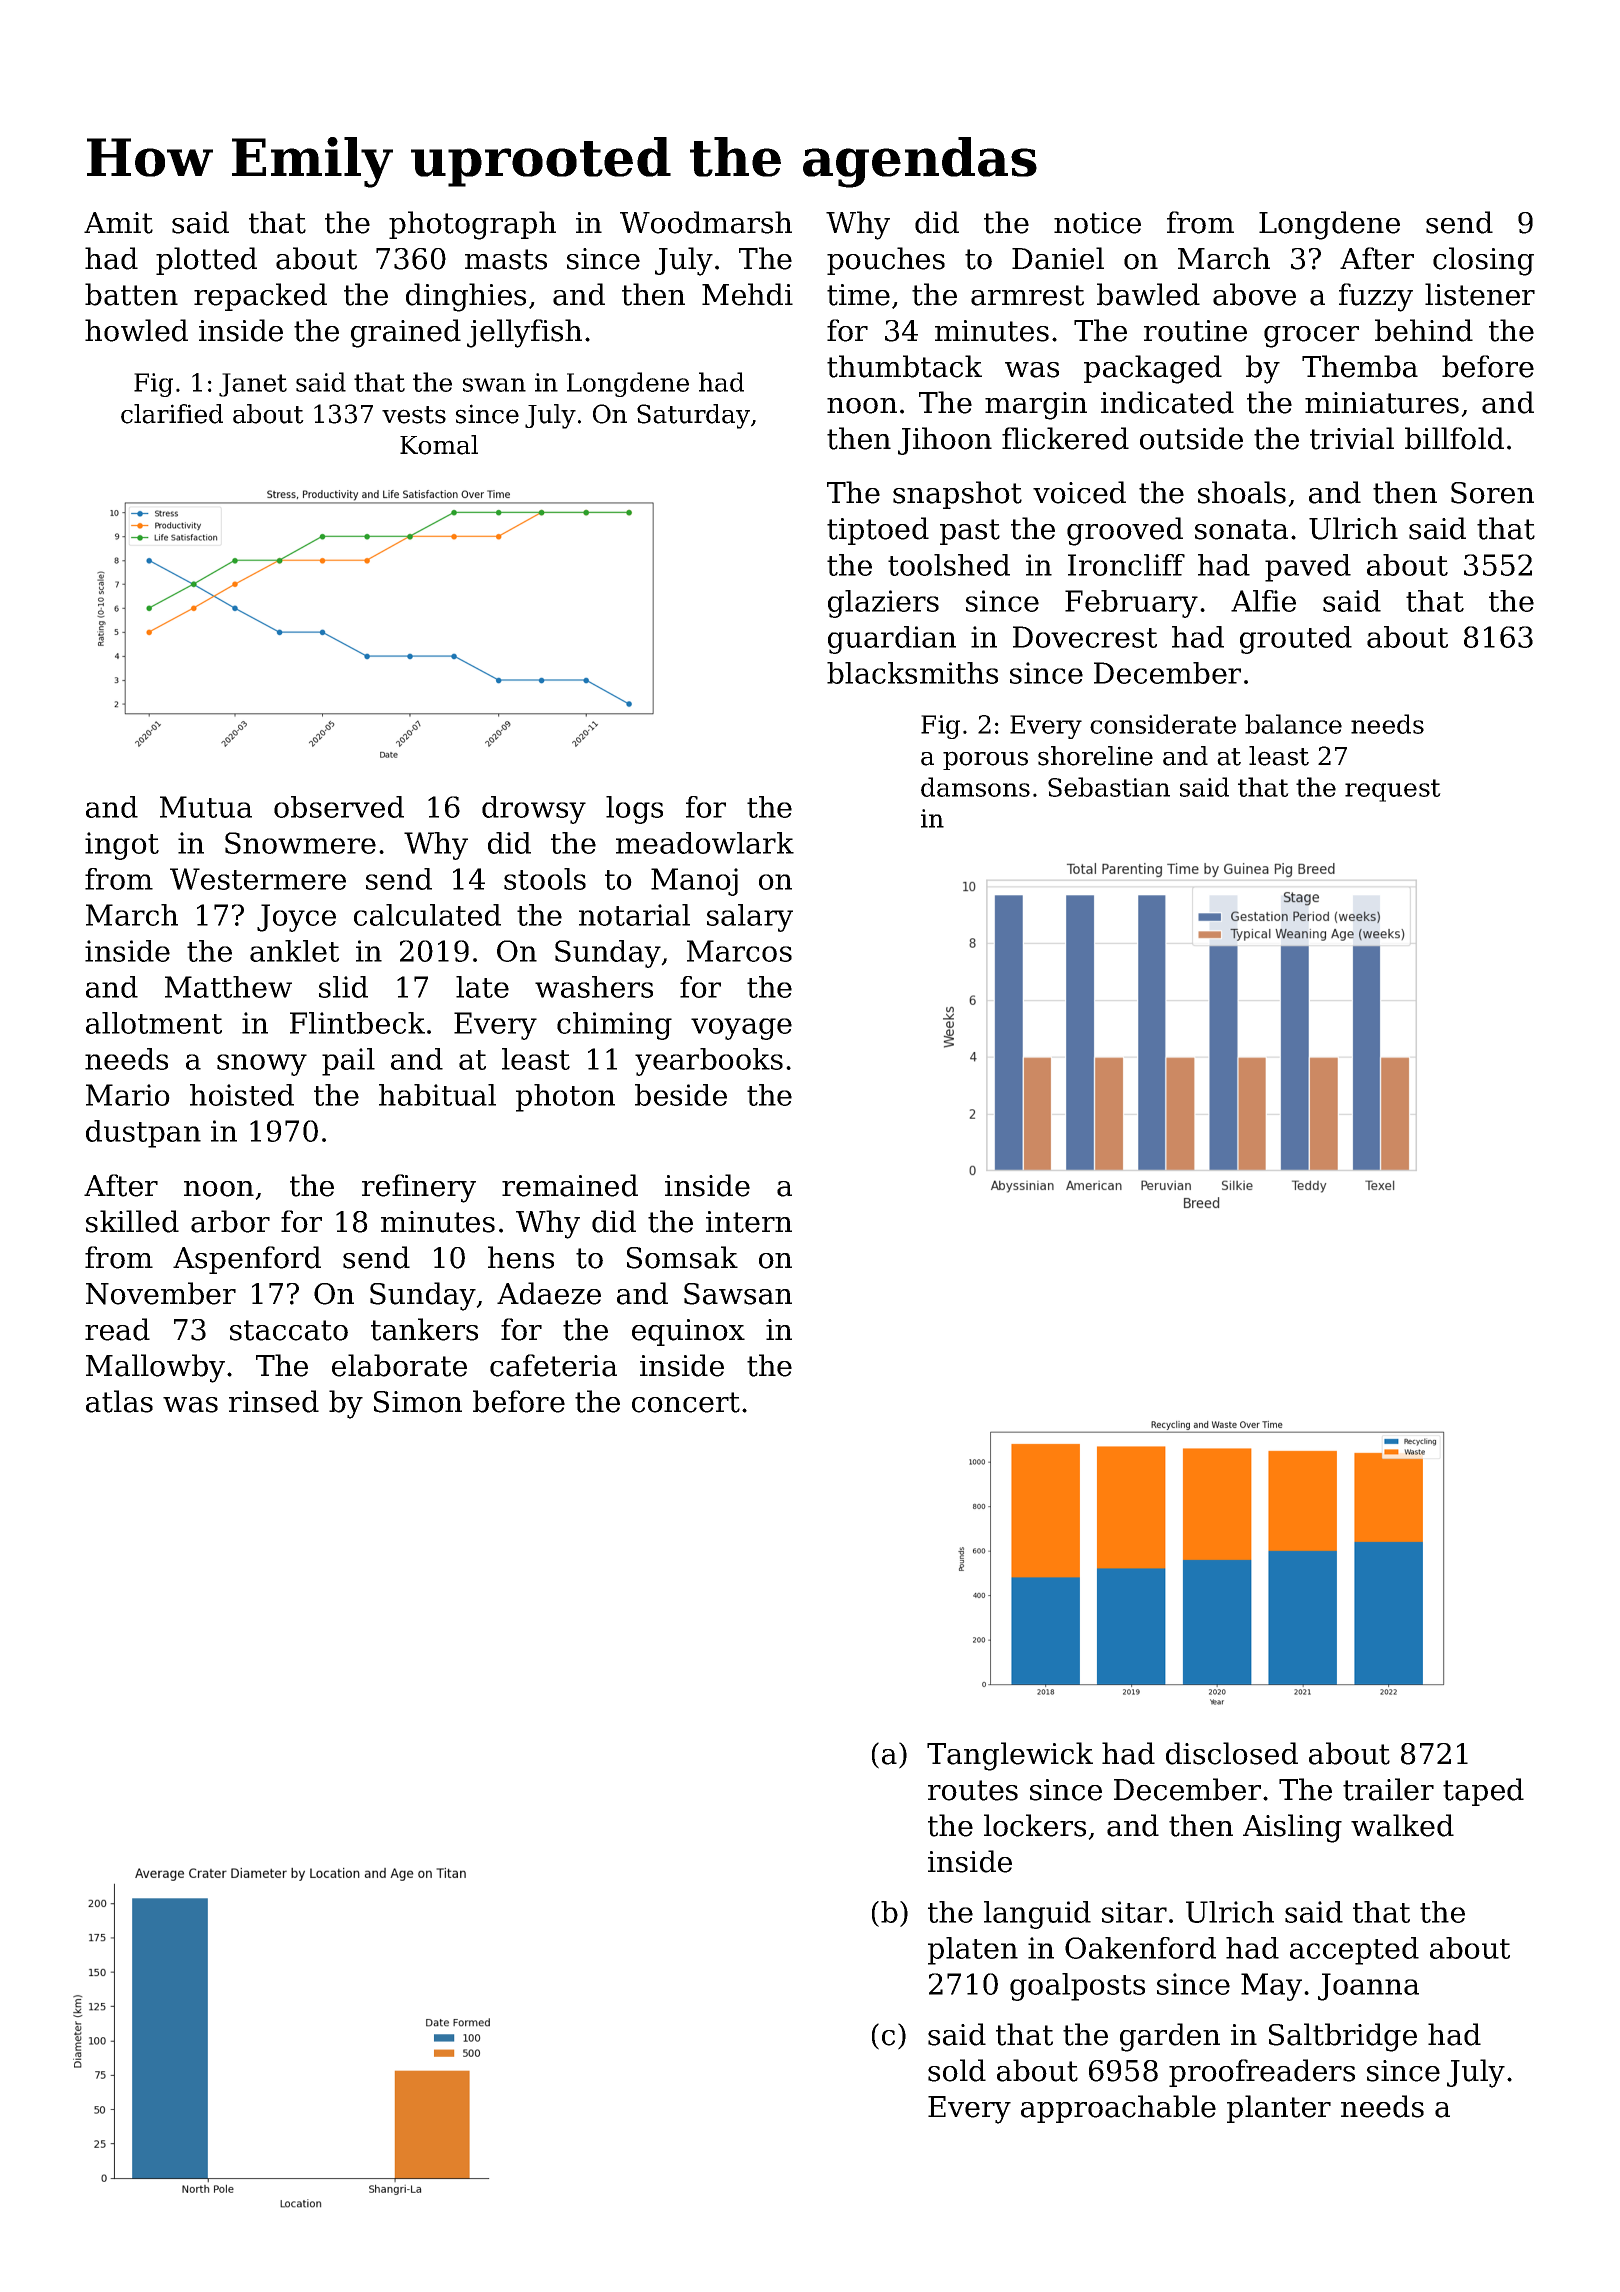 This image has height=2292, width=1620. I want to click on taped, so click(1483, 1792).
